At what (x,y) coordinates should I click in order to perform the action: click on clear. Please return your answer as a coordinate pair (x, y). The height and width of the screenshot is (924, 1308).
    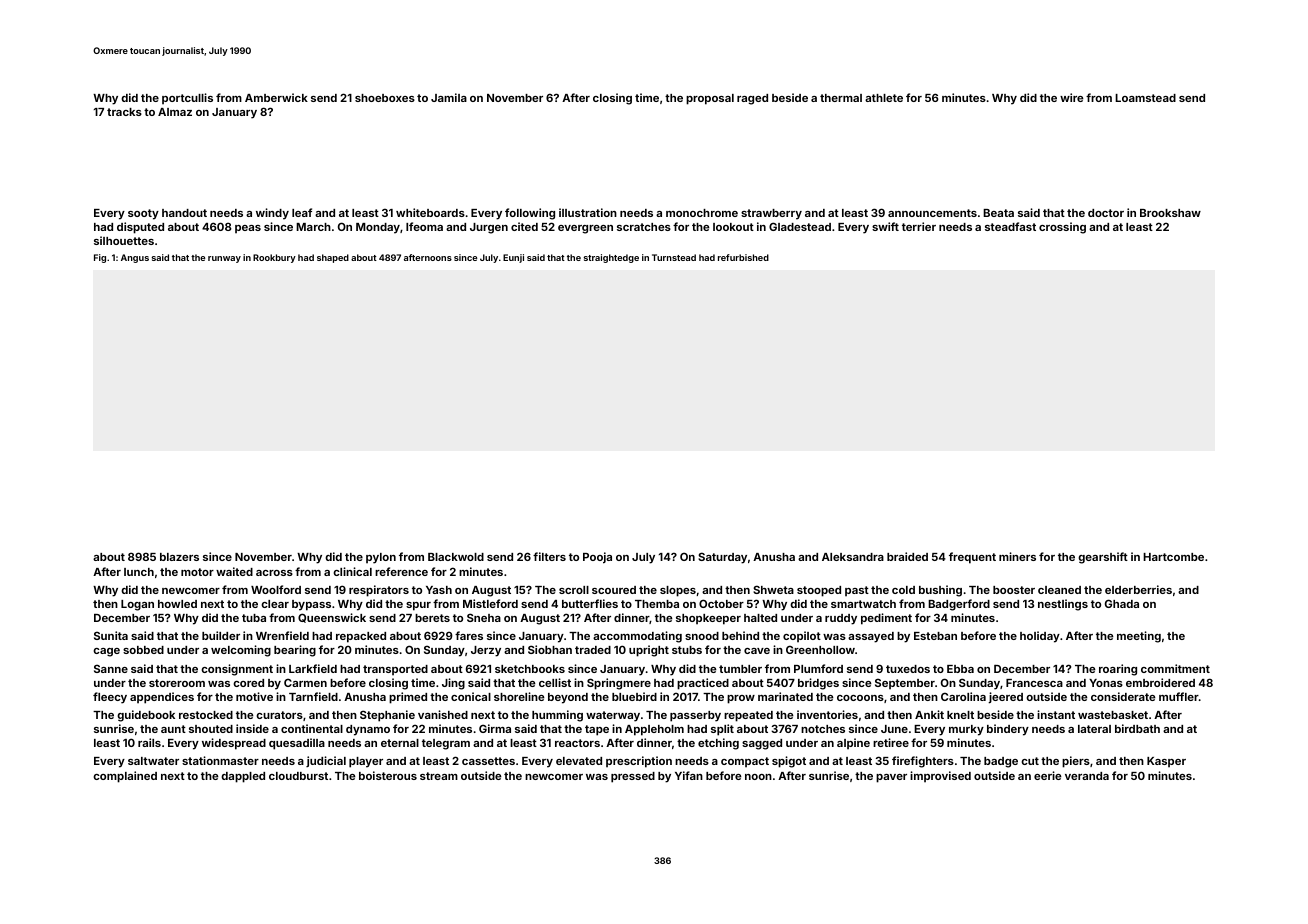
    Looking at the image, I should click on (275, 604).
